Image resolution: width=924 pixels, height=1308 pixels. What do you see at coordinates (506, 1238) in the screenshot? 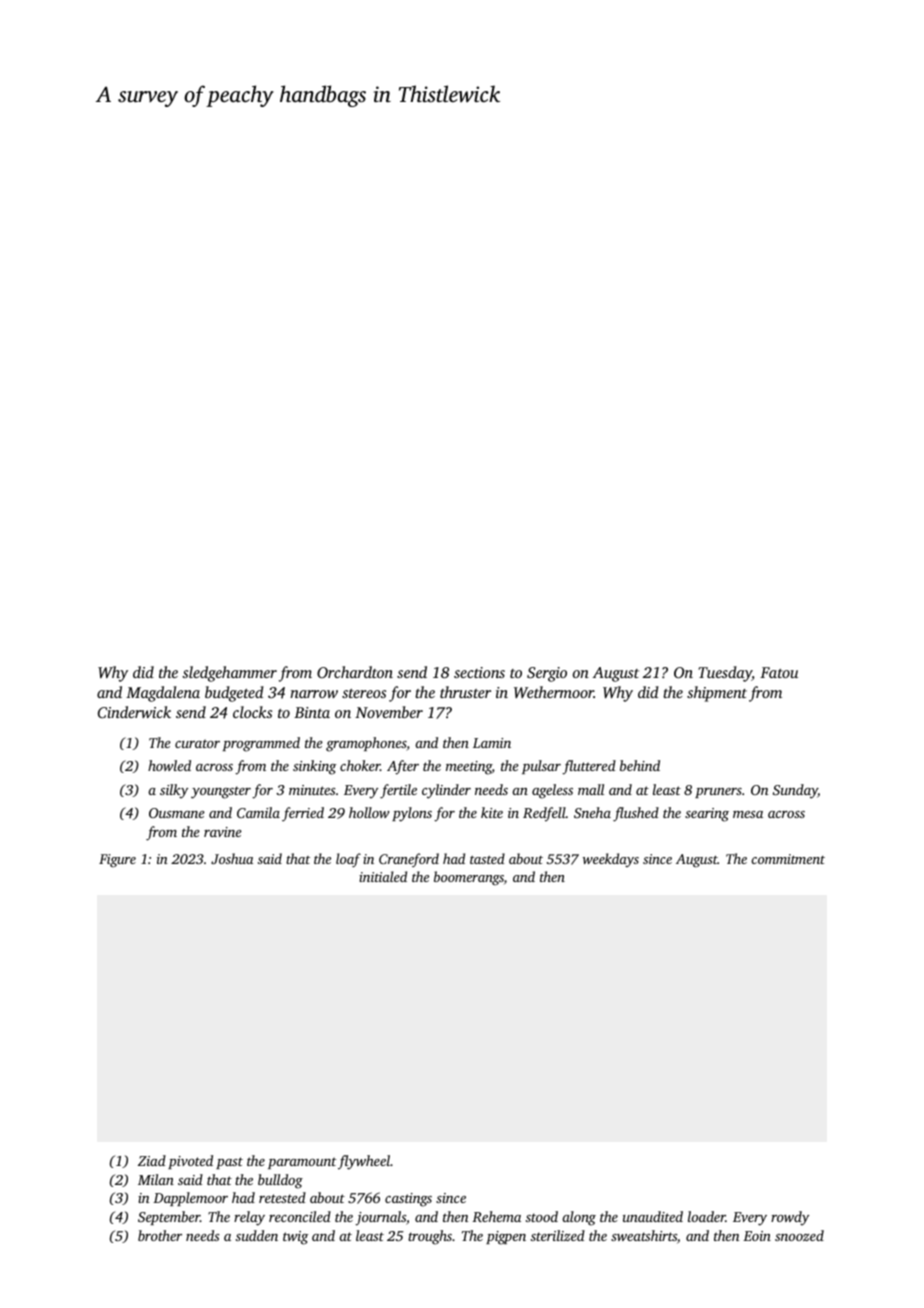
I see `pigpen` at bounding box center [506, 1238].
